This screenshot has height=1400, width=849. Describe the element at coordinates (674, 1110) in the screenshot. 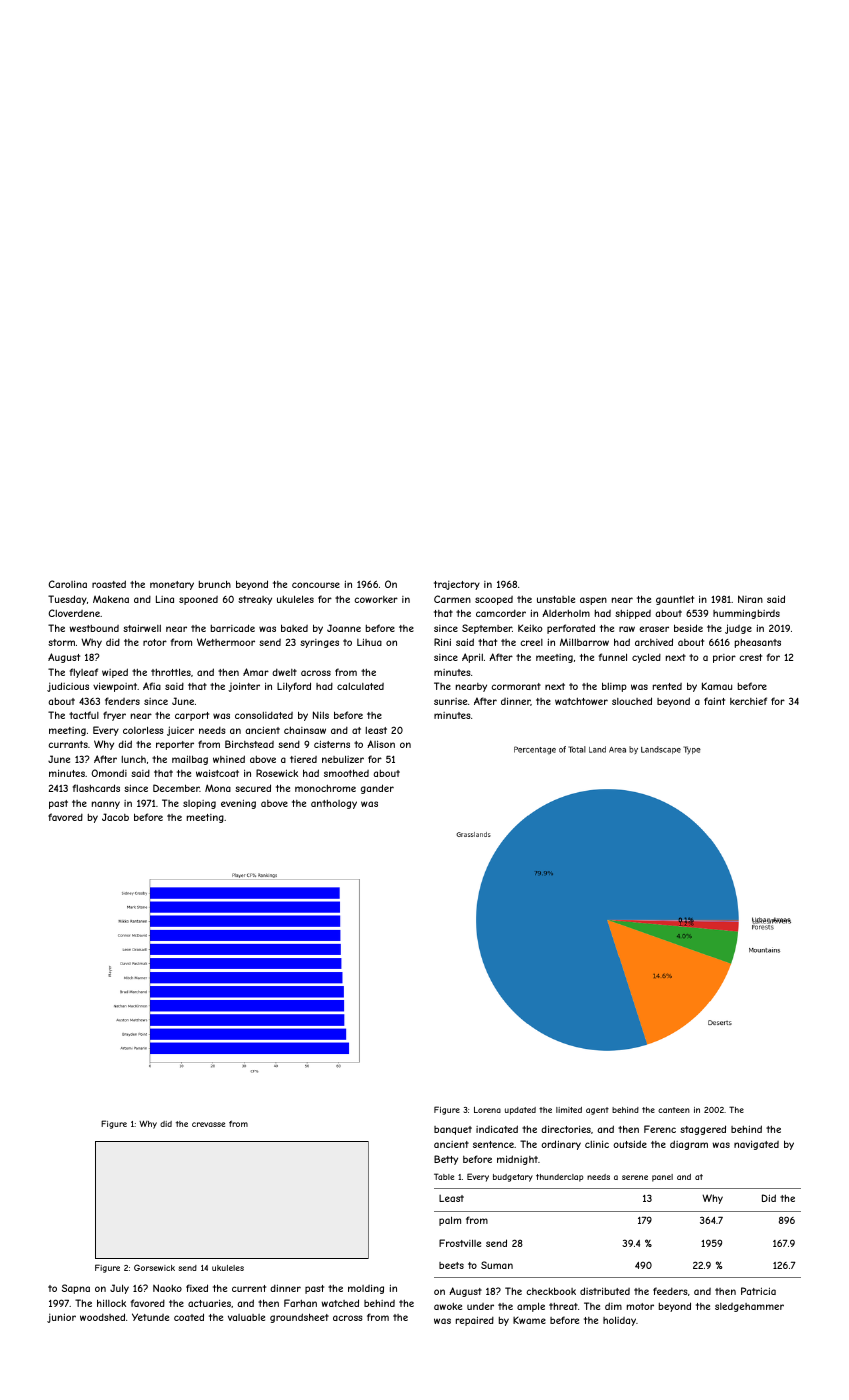

I see `canteen` at that location.
